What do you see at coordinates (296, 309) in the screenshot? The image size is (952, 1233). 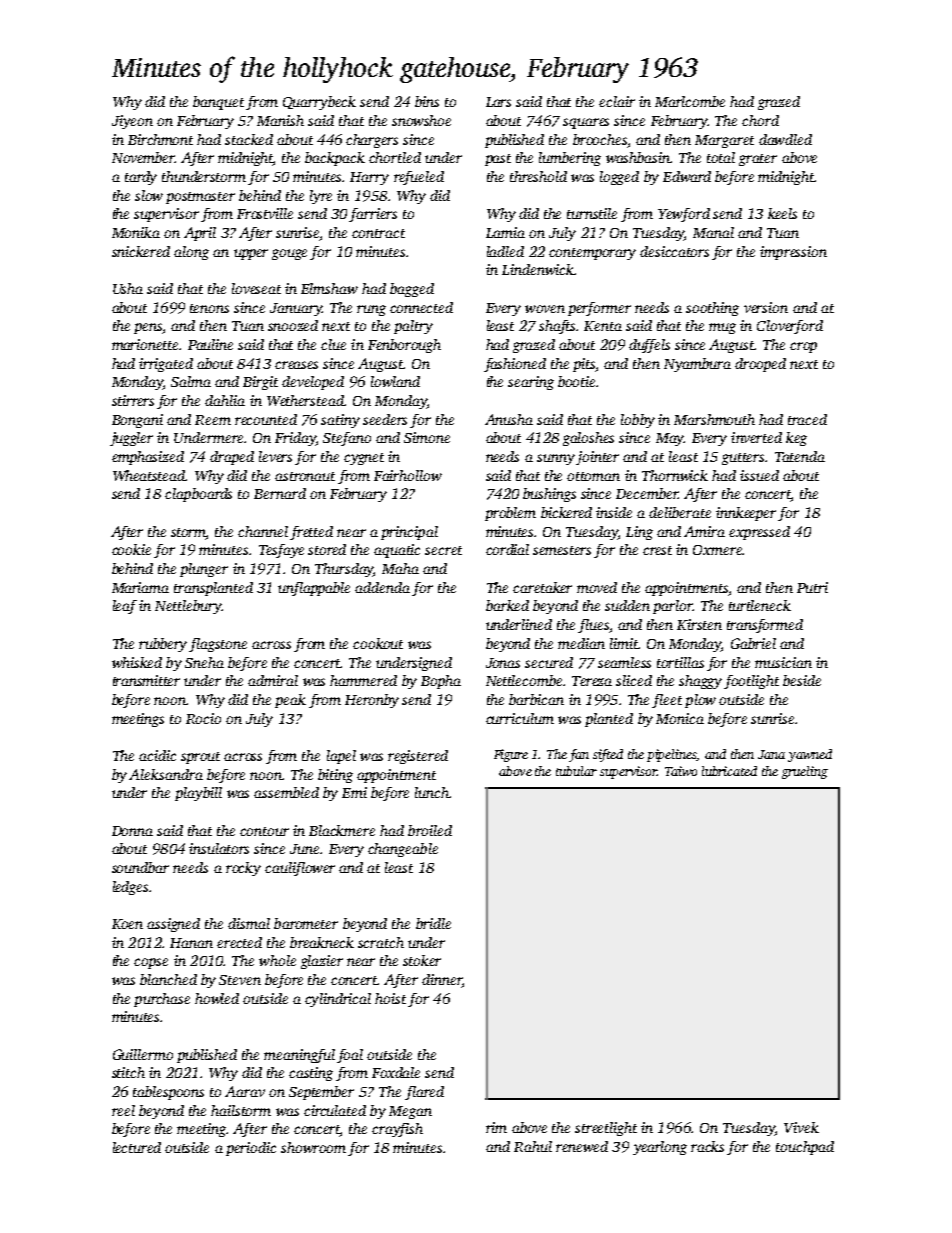 I see `January` at bounding box center [296, 309].
